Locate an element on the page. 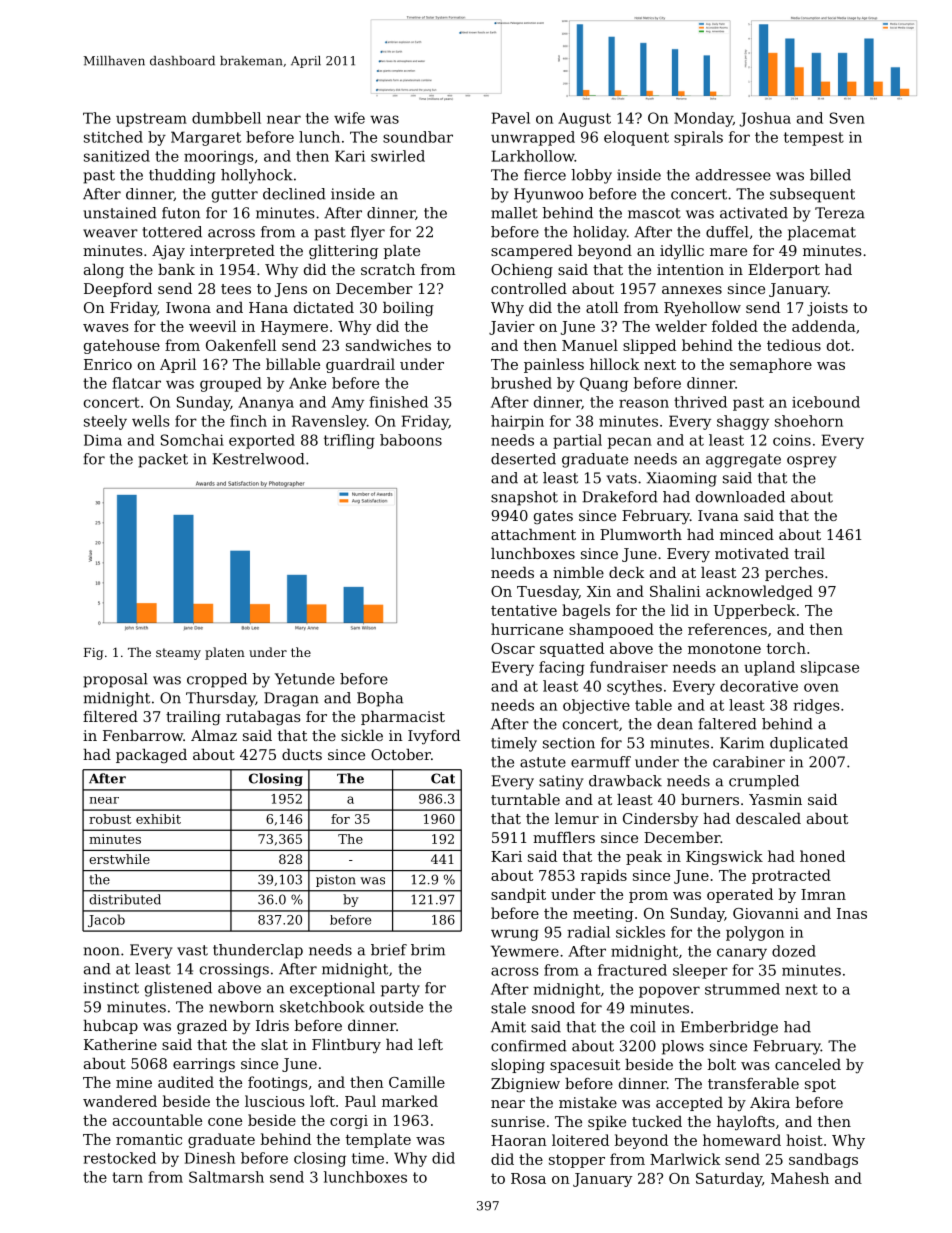 Image resolution: width=952 pixels, height=1233 pixels. peak is located at coordinates (644, 857).
